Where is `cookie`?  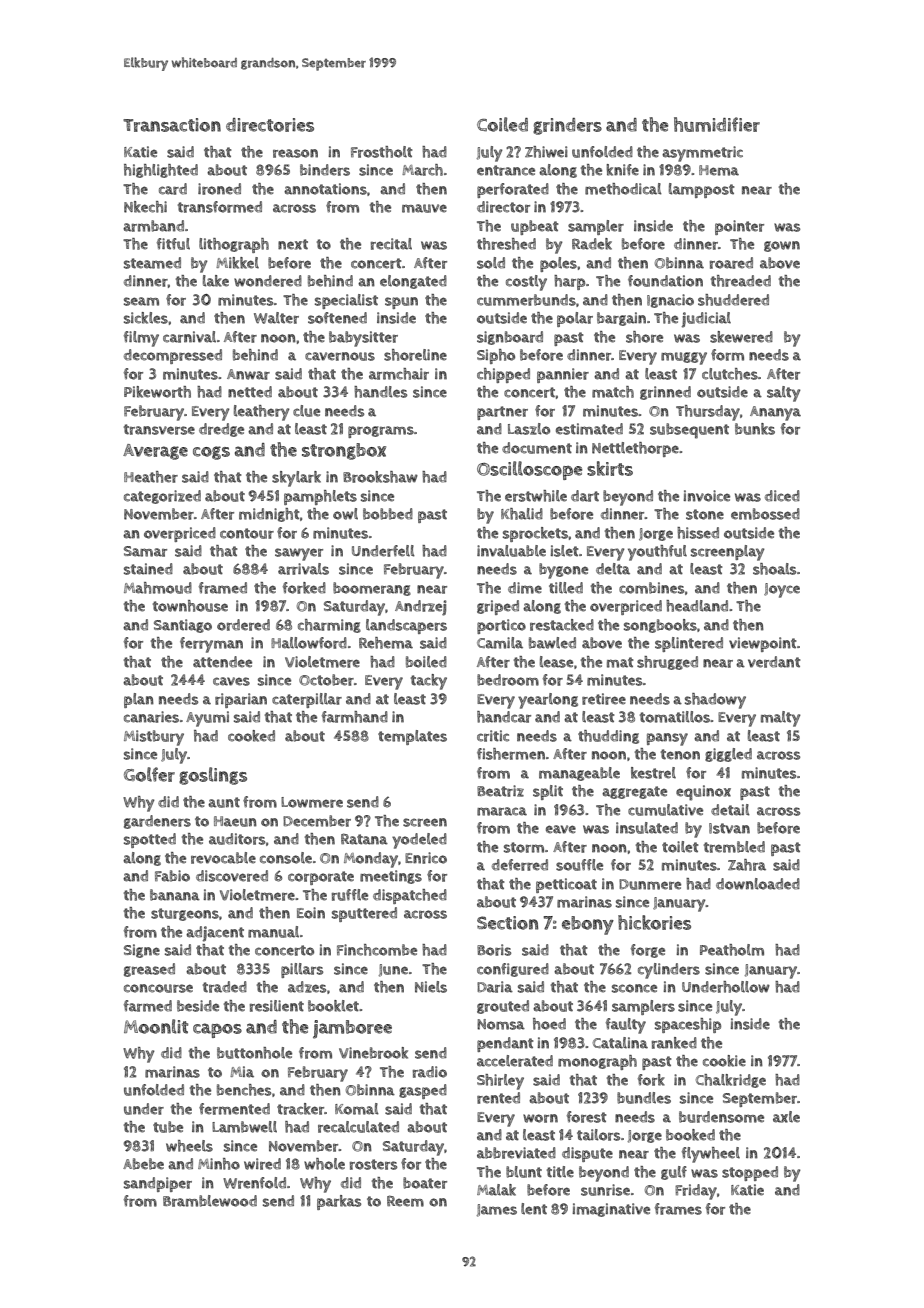 cookie is located at coordinates (724, 1061).
